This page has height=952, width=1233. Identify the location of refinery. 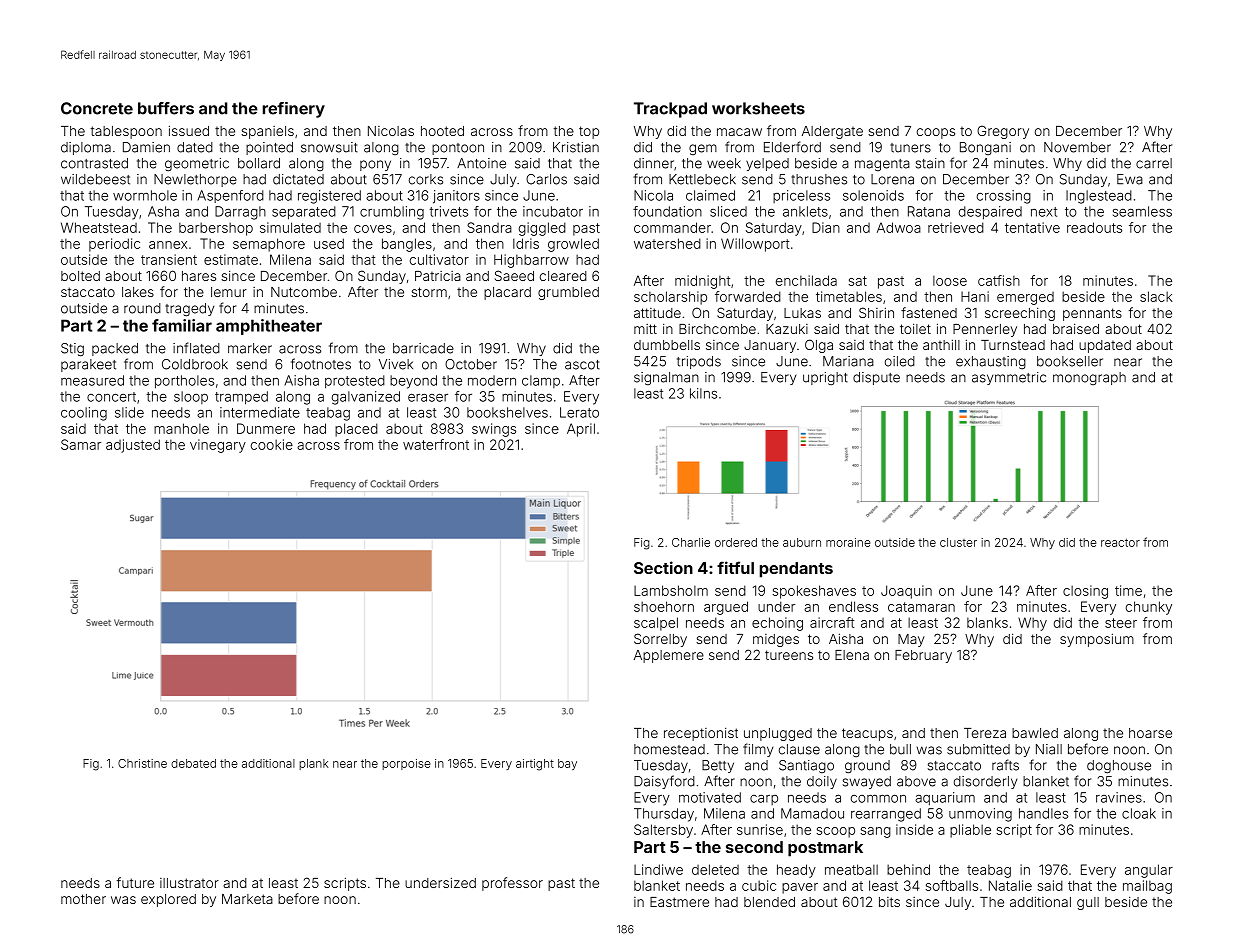
(294, 110).
